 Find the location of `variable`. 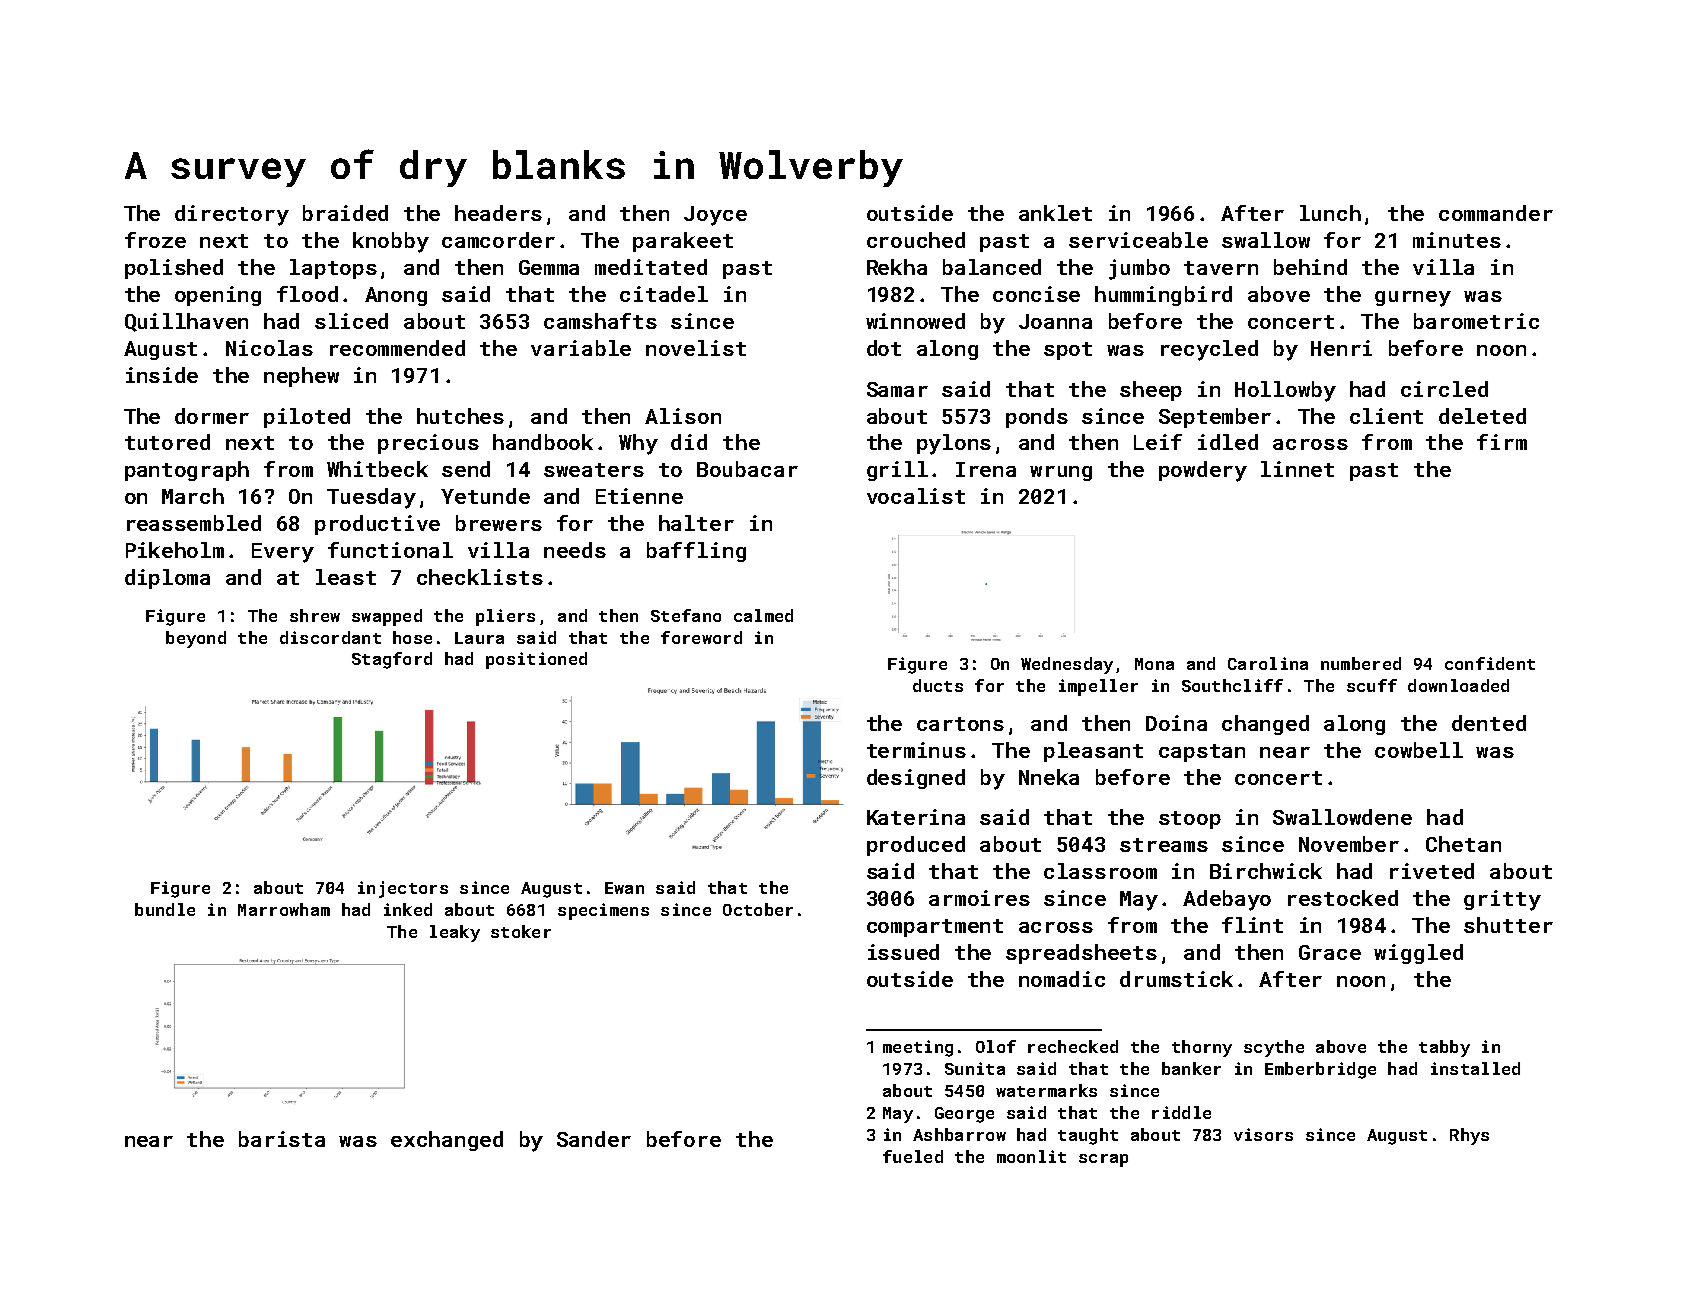

variable is located at coordinates (581, 348).
